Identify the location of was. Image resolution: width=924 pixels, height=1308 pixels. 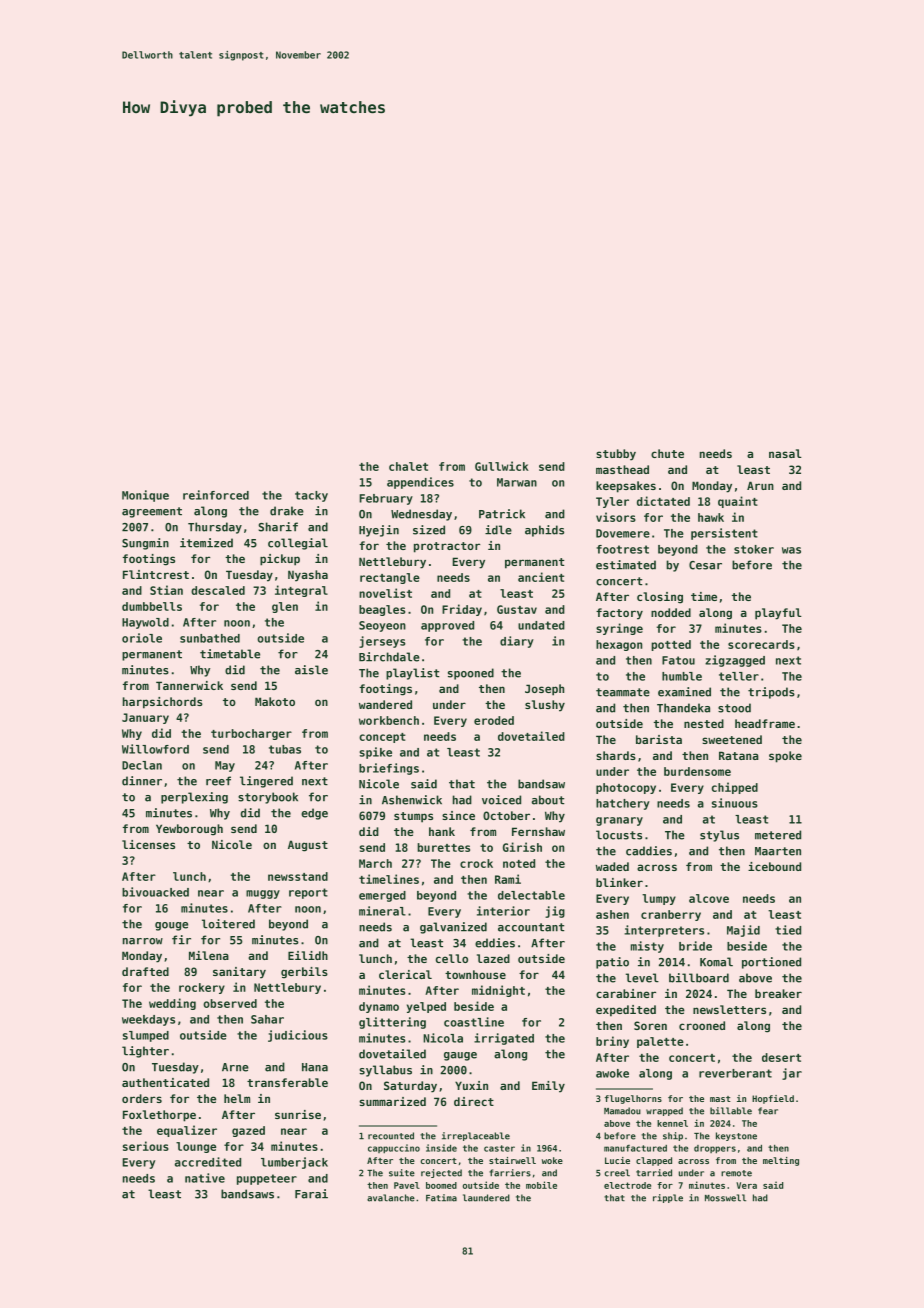
(791, 550).
